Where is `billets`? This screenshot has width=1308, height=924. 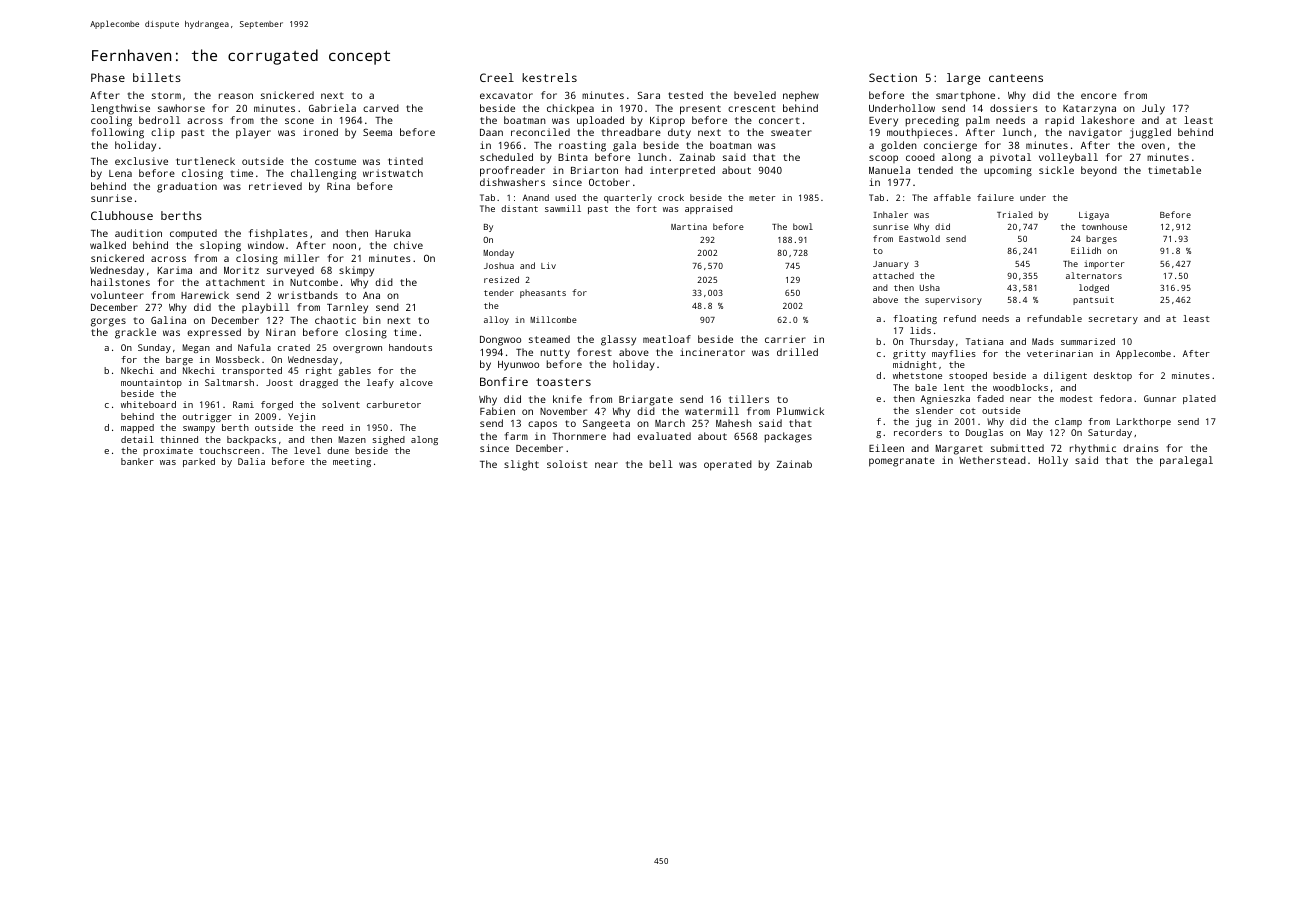
billets is located at coordinates (157, 77).
